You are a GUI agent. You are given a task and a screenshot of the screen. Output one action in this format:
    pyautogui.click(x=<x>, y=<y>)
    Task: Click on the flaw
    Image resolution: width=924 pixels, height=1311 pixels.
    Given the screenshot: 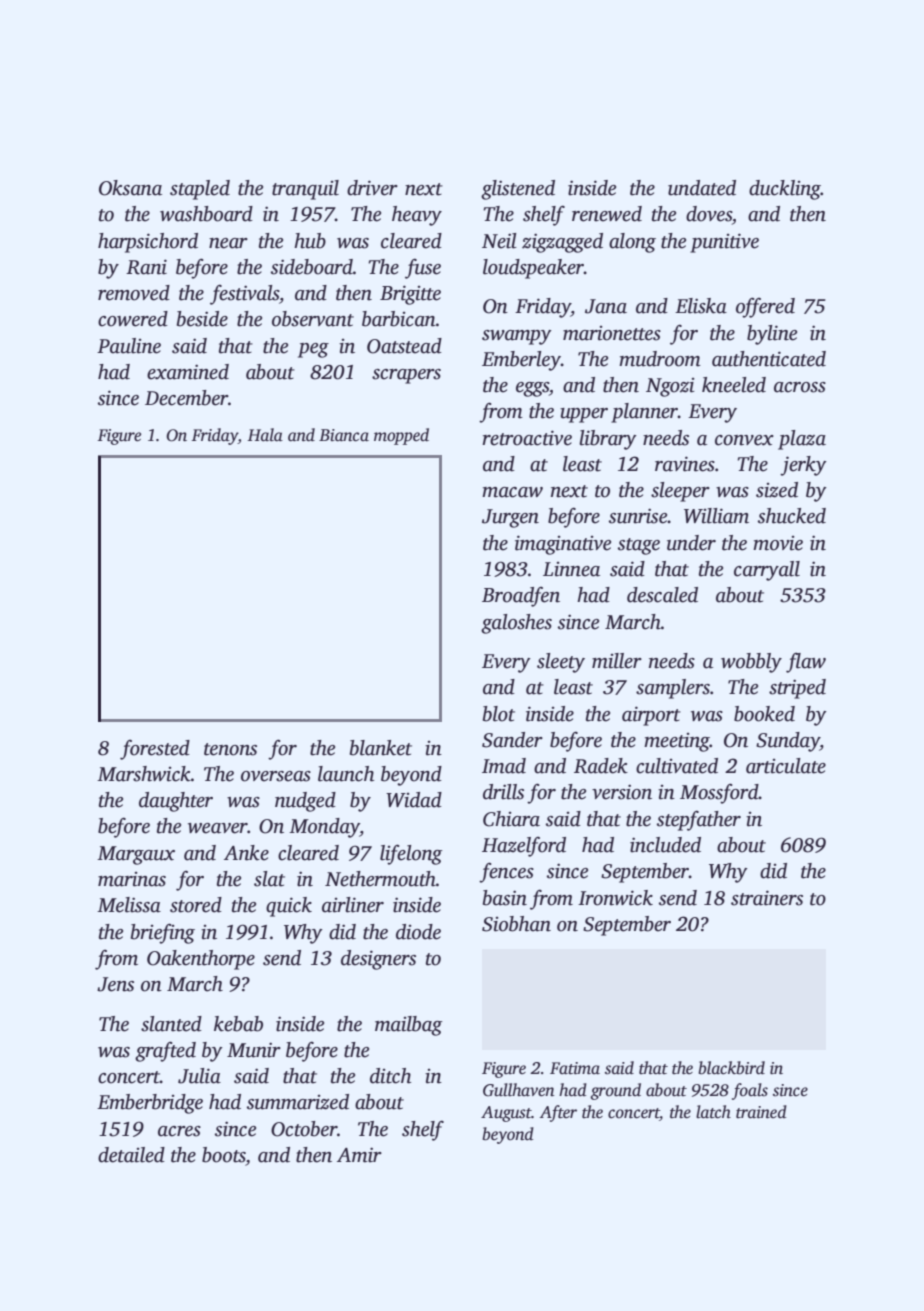 What is the action you would take?
    pyautogui.click(x=806, y=663)
